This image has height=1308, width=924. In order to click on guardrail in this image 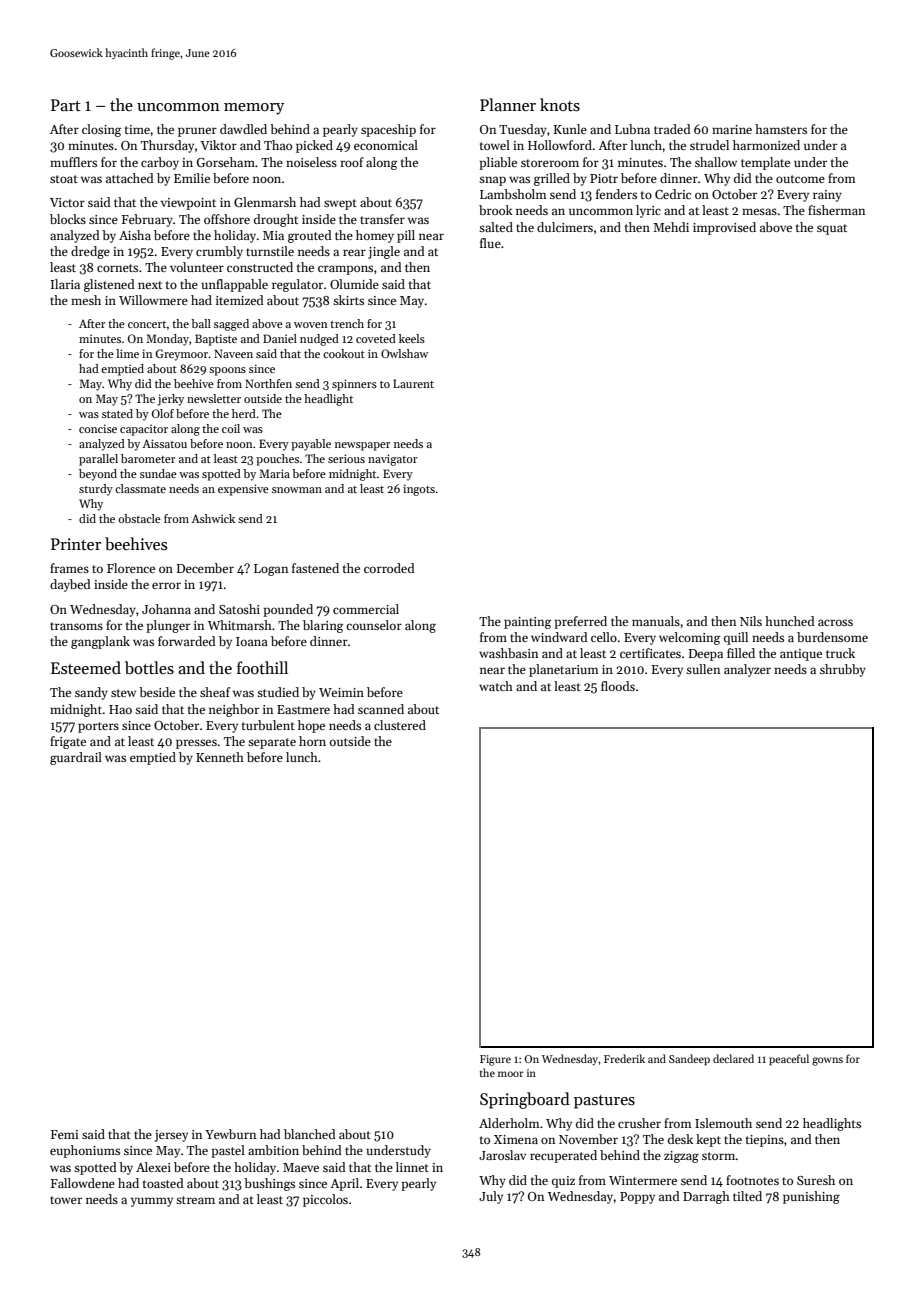, I will do `click(76, 758)`.
